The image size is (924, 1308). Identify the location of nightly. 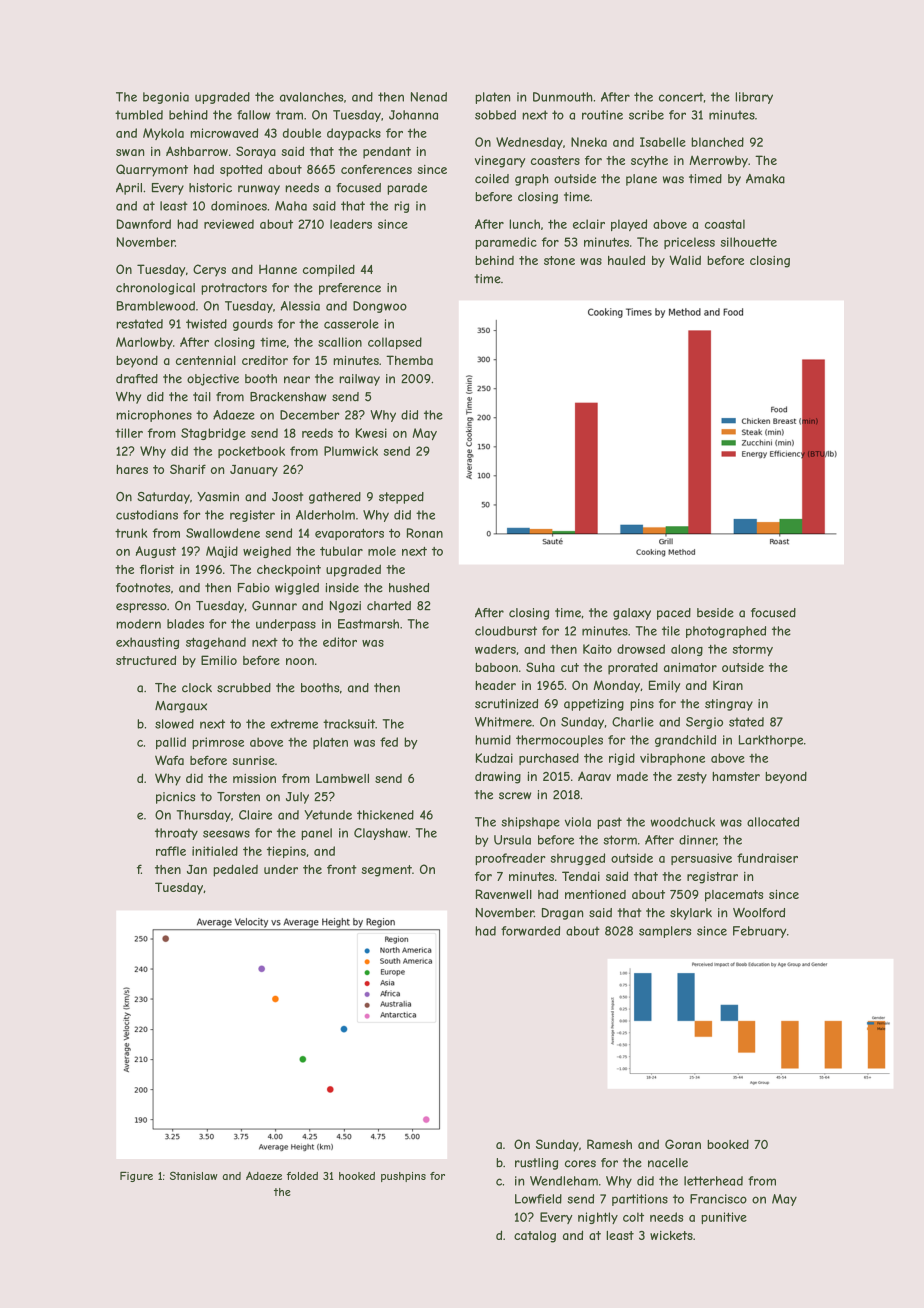
(598, 1218).
